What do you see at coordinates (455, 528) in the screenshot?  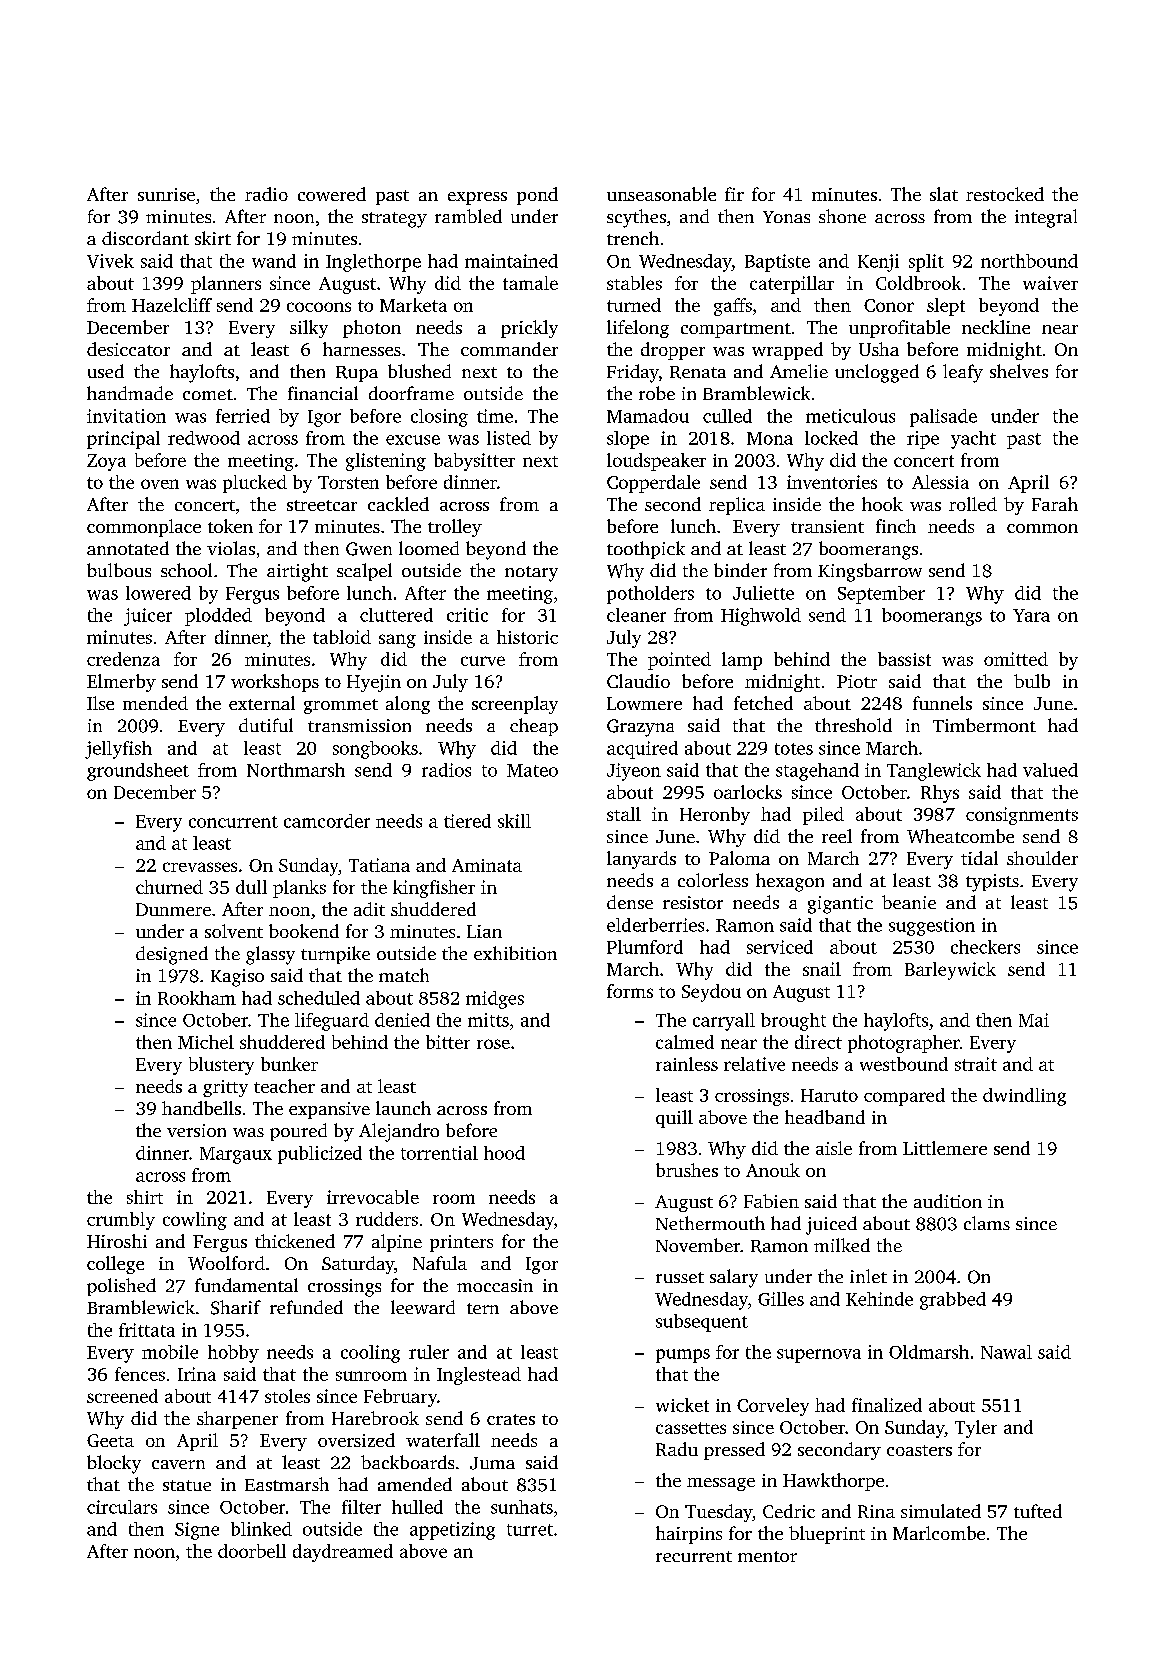 I see `trolley` at bounding box center [455, 528].
